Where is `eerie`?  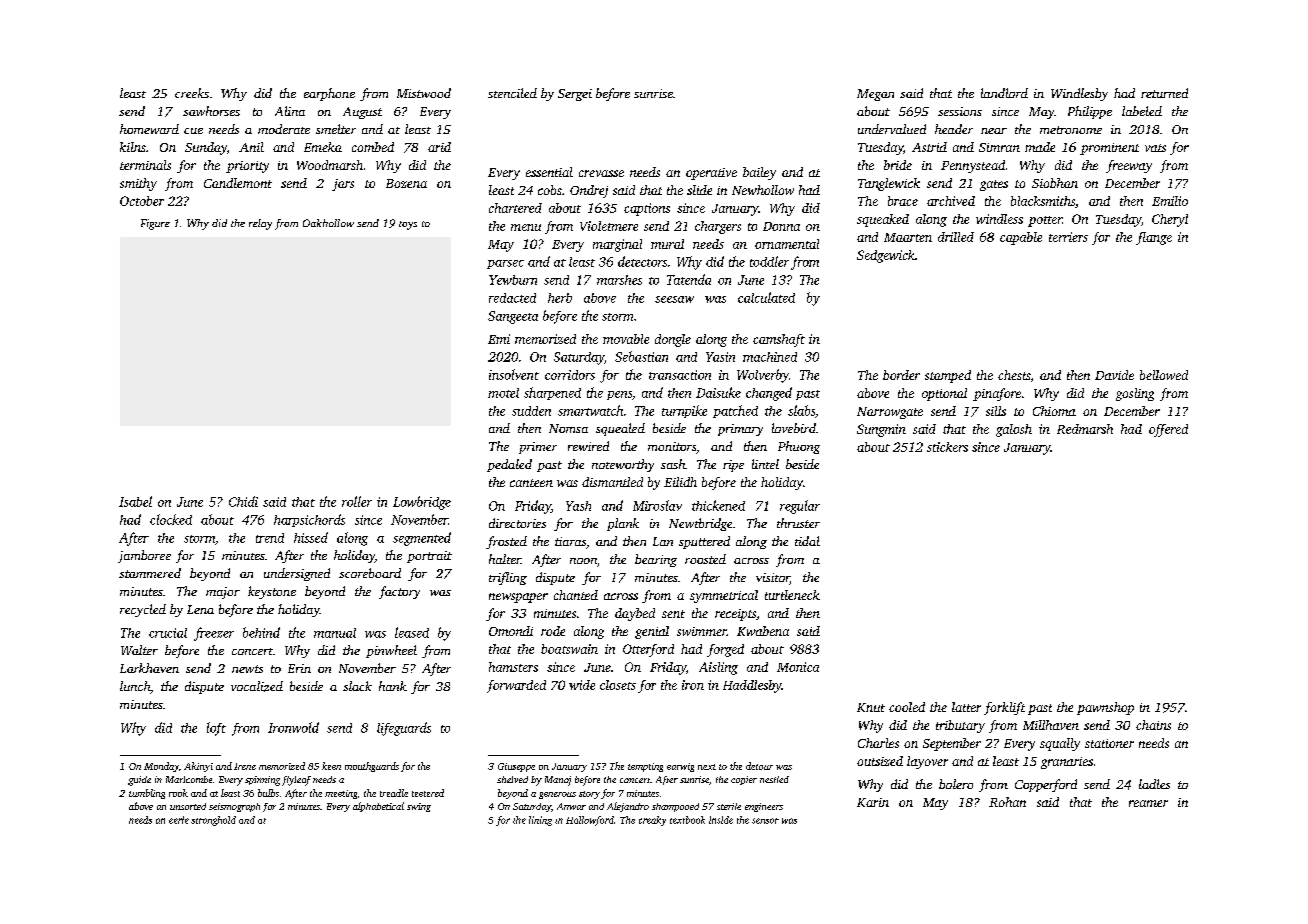
eerie is located at coordinates (179, 820).
